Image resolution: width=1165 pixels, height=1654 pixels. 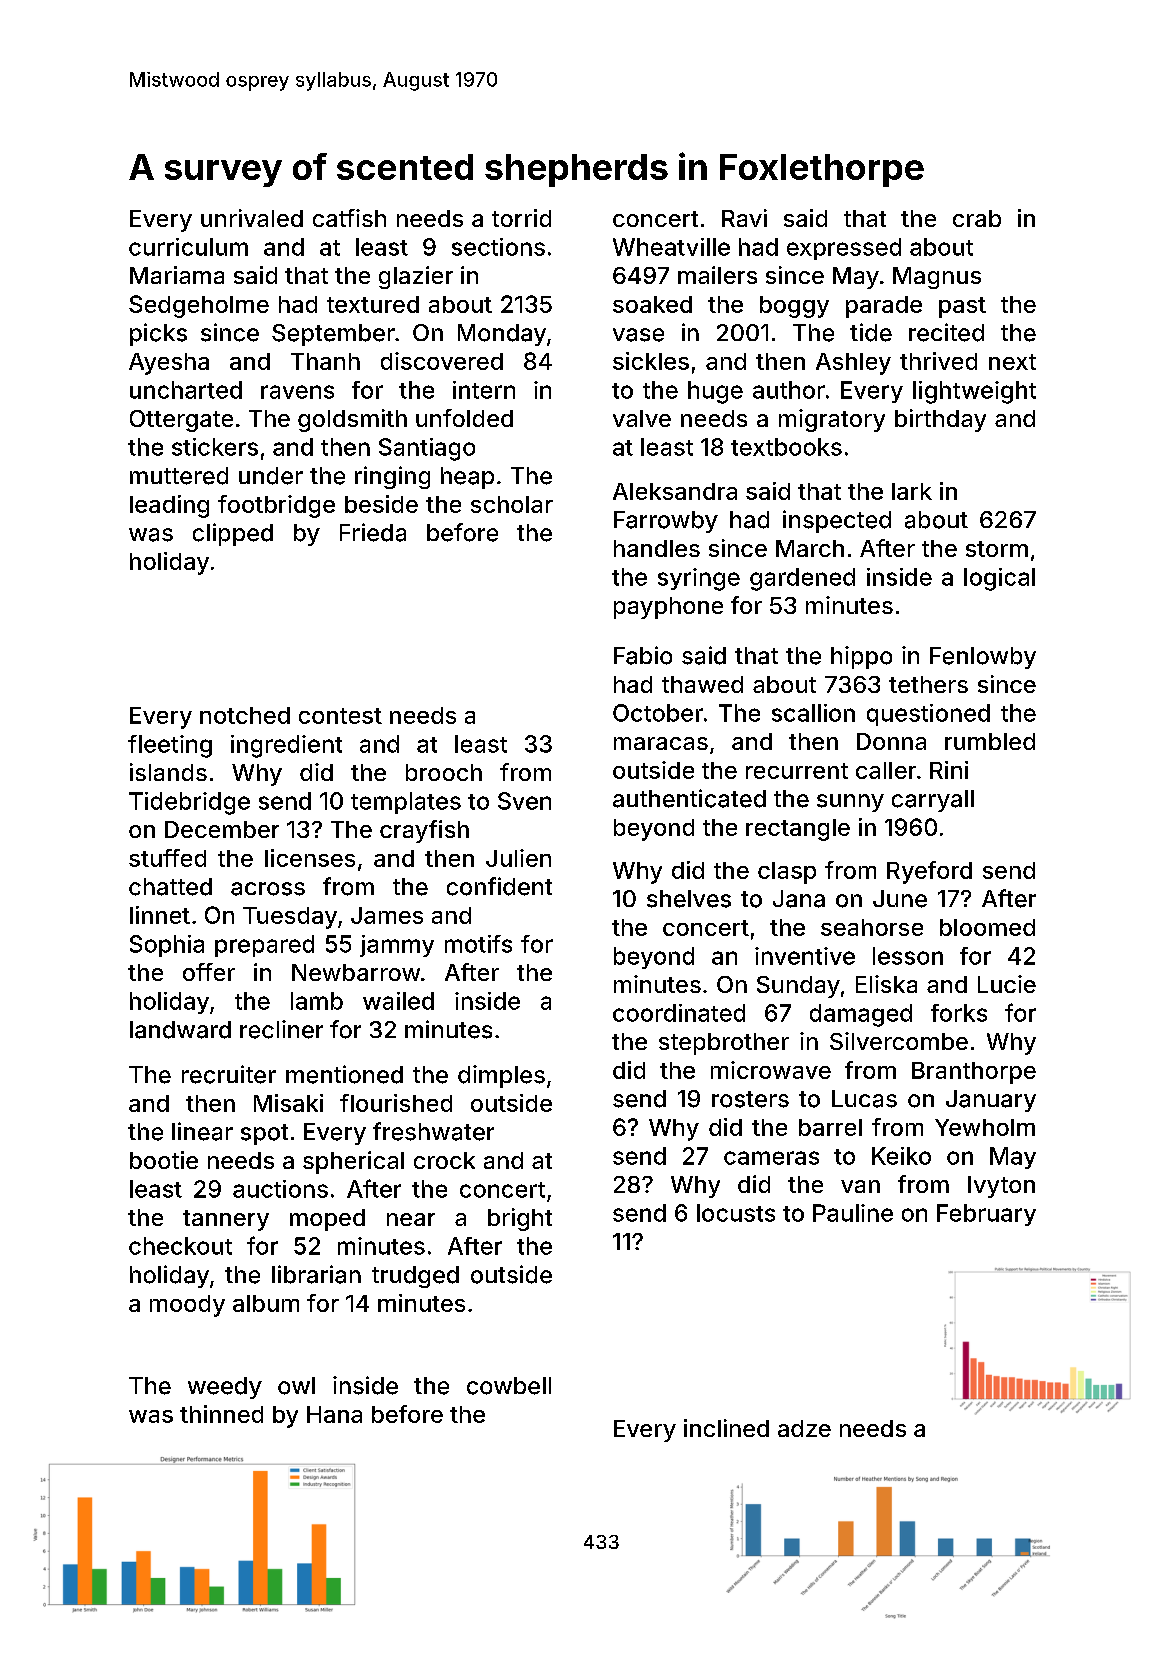 I want to click on bloomed, so click(x=987, y=927).
